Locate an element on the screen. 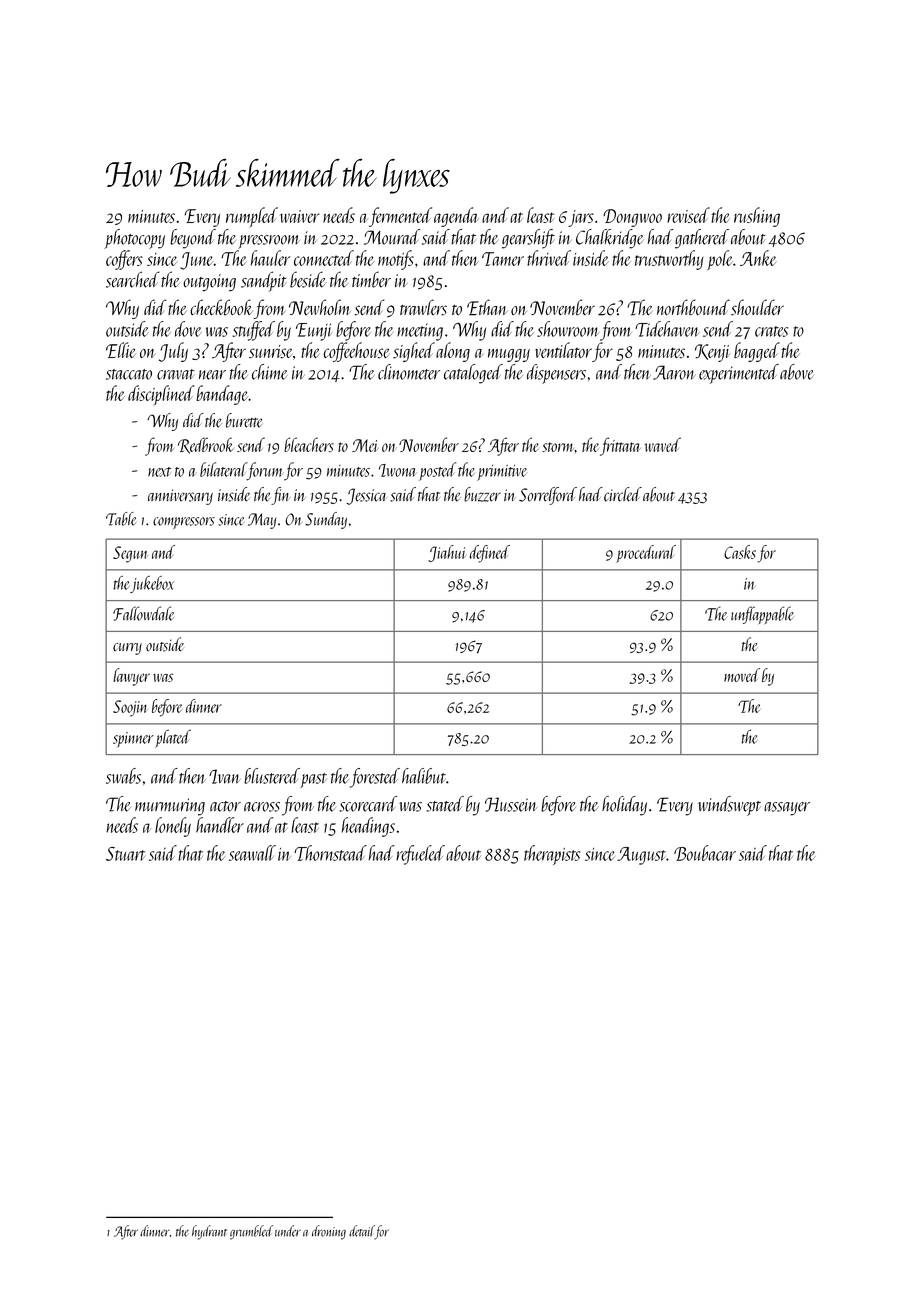 The width and height of the screenshot is (924, 1311). Boubacar is located at coordinates (705, 853).
